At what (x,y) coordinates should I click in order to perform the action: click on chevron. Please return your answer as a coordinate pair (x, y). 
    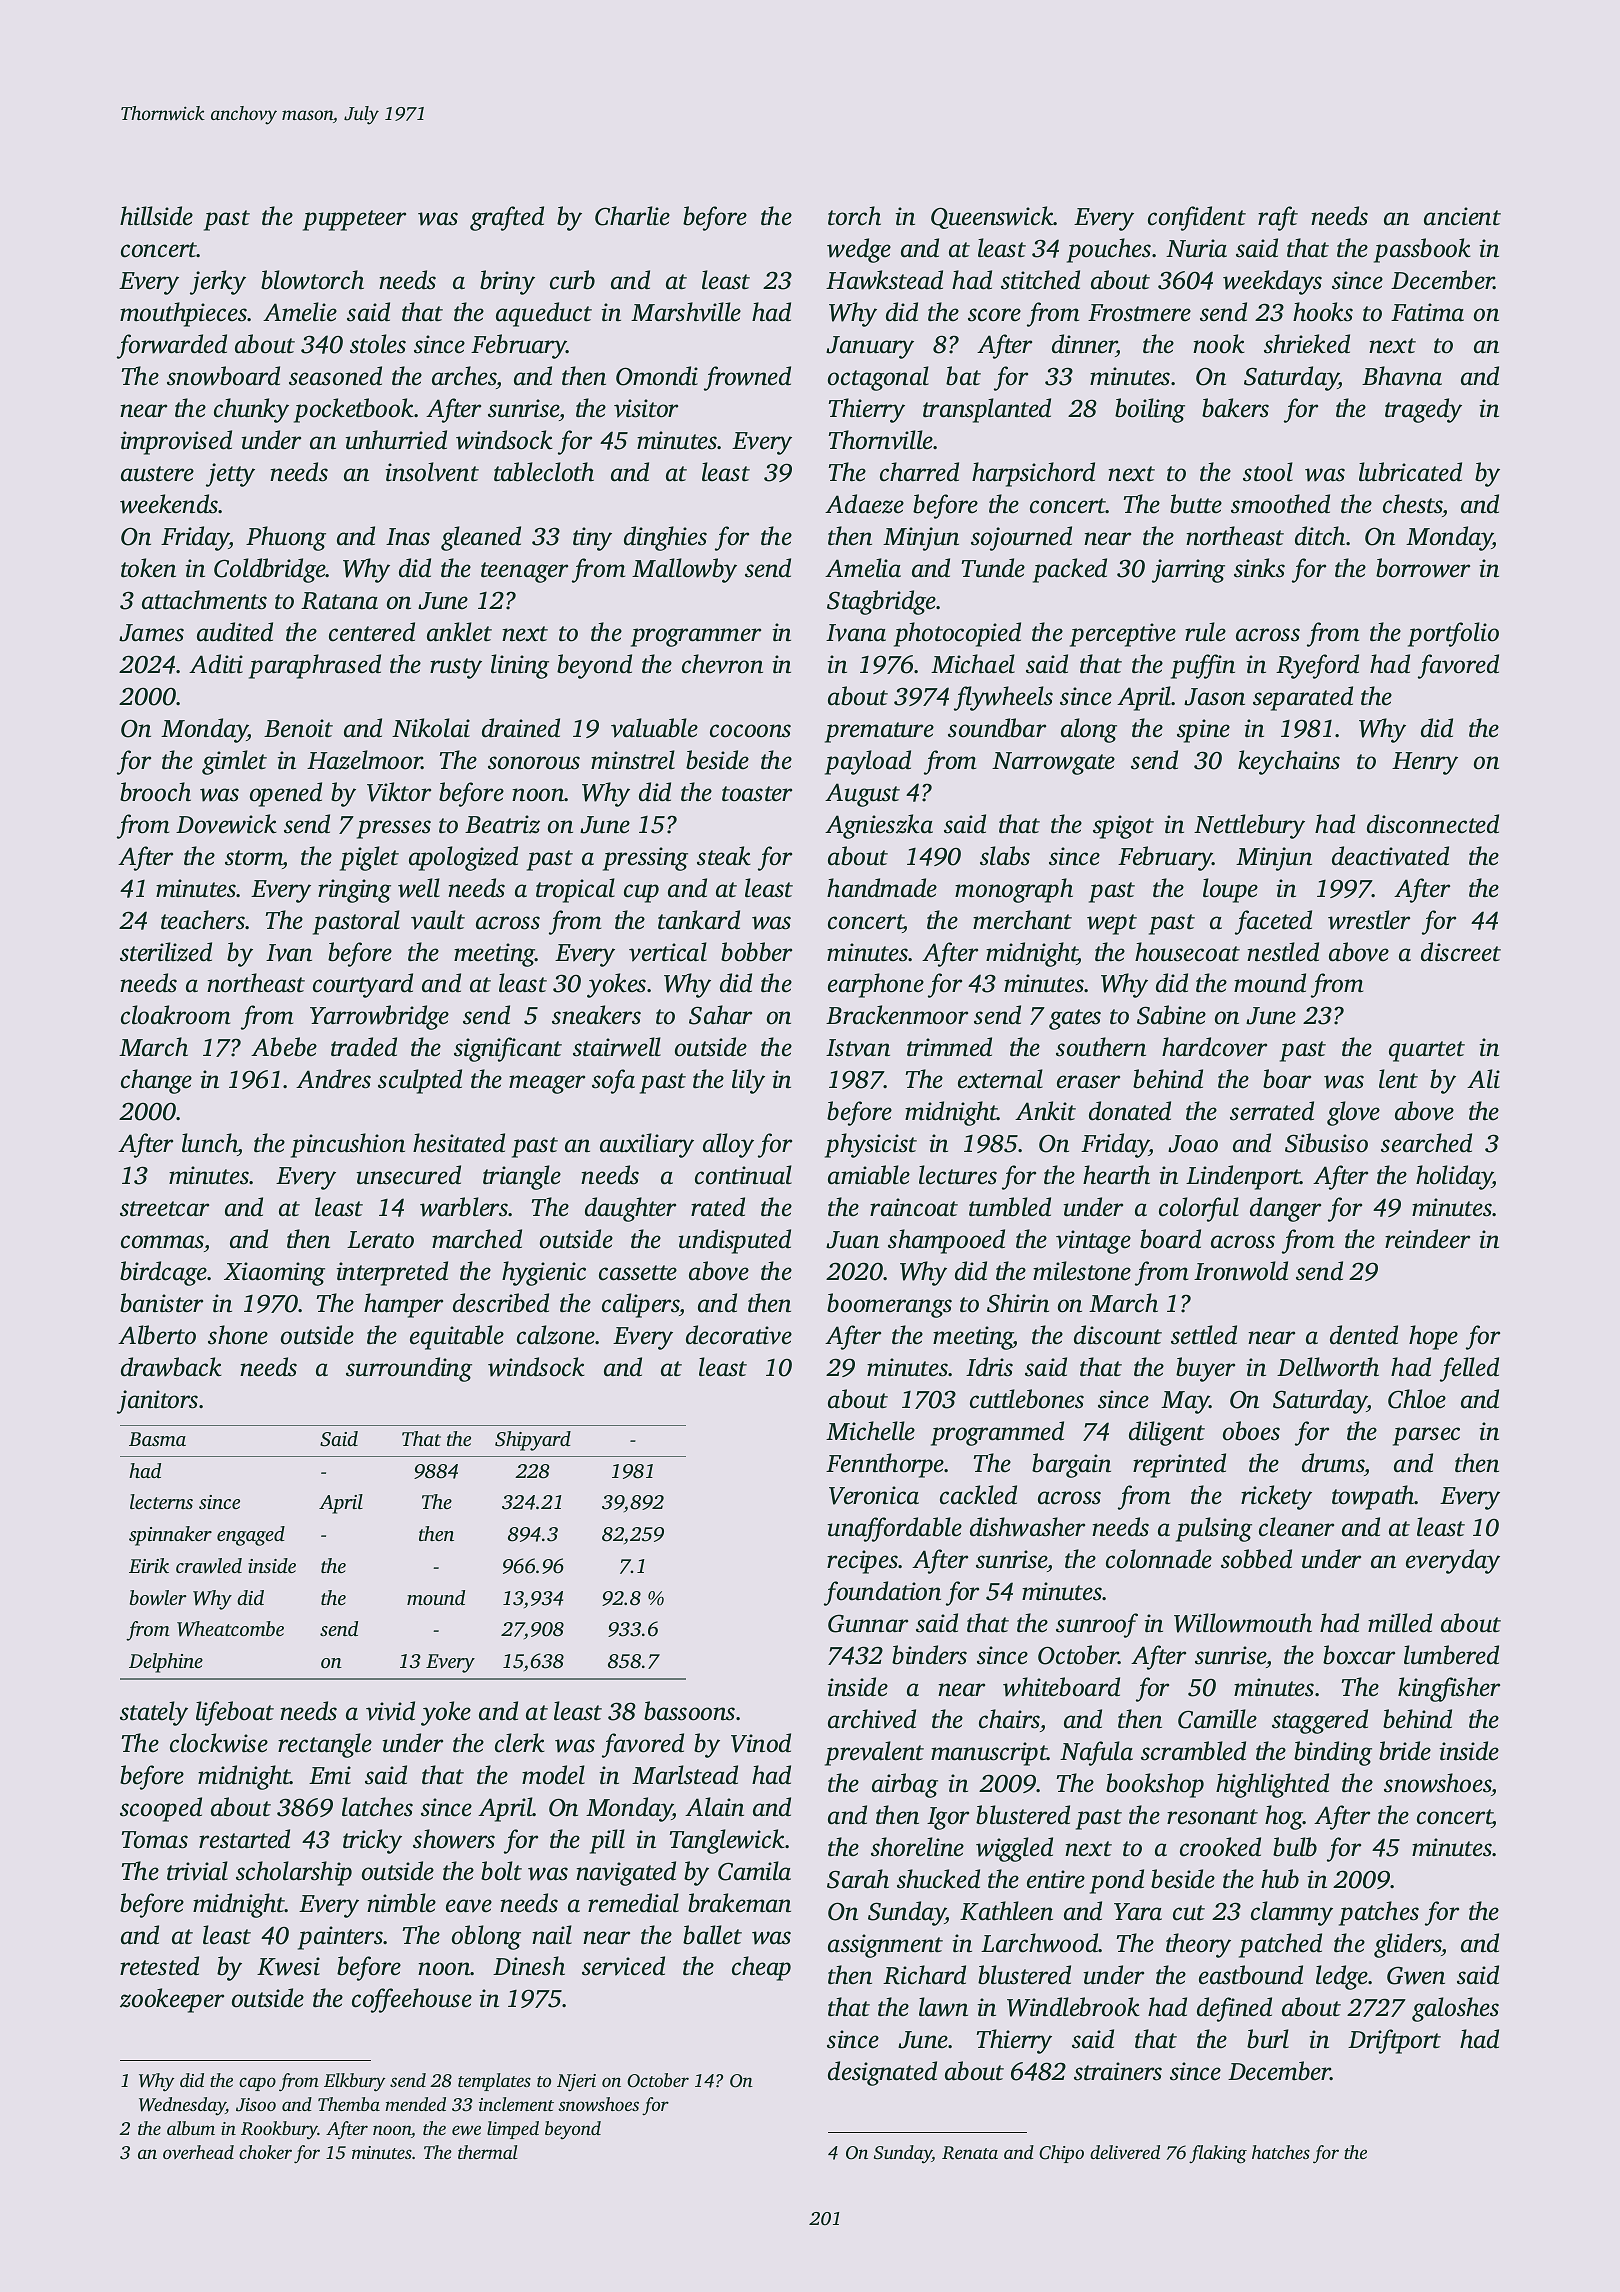
    Looking at the image, I should click on (722, 664).
